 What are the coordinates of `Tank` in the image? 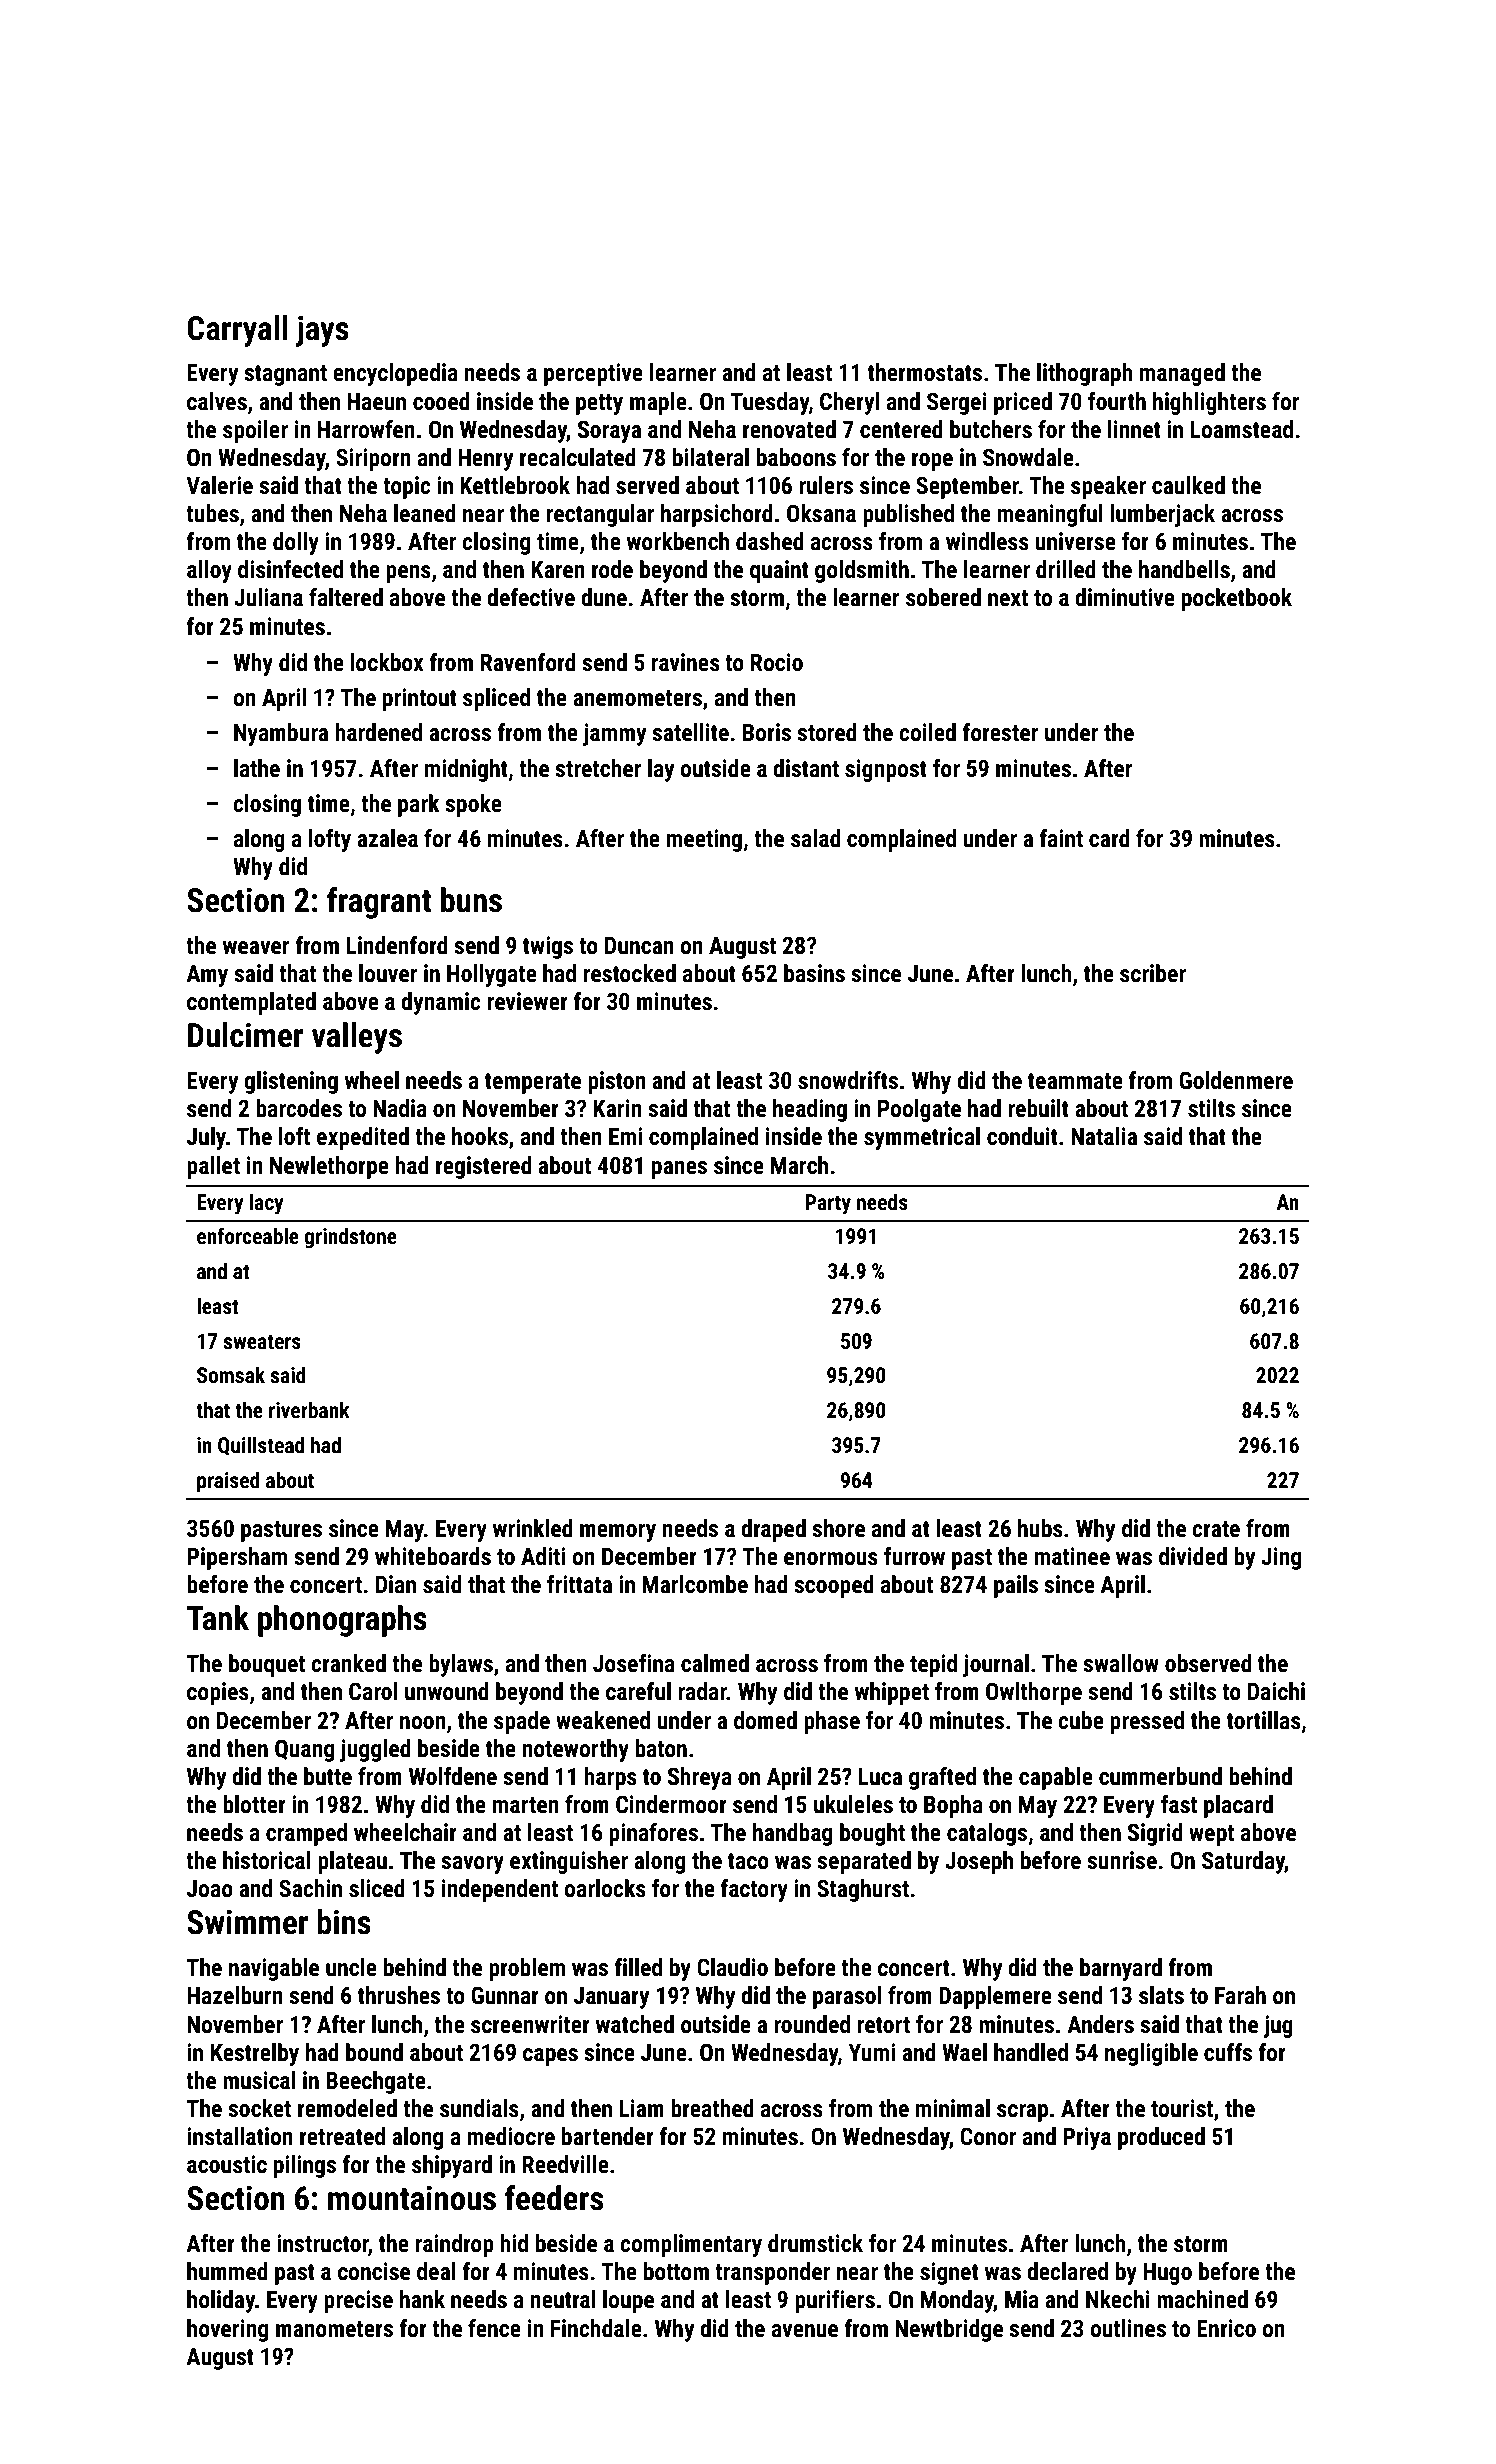 It's located at (218, 1618).
